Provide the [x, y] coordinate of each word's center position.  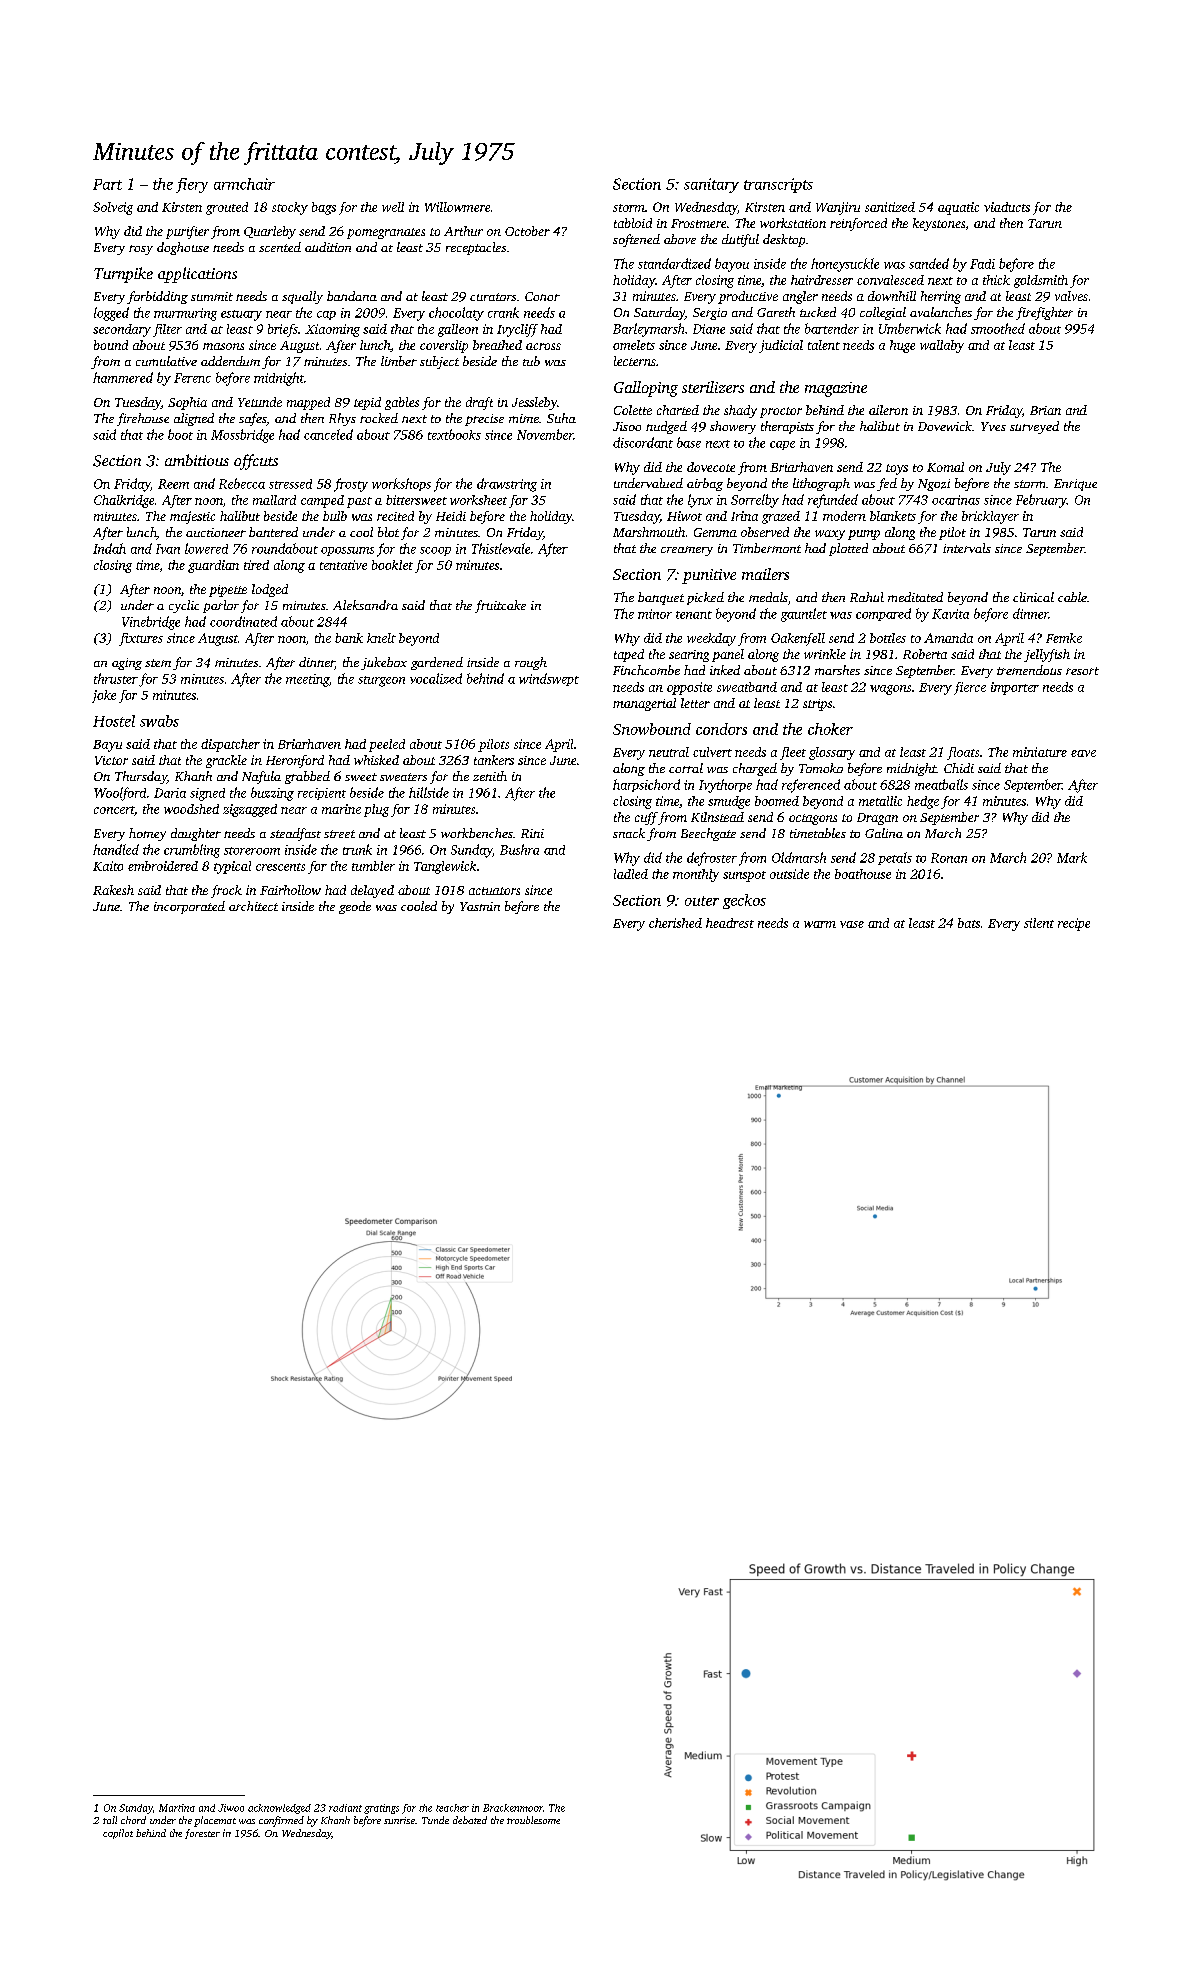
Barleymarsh [648, 330]
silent [1039, 923]
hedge [923, 802]
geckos [744, 901]
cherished [675, 923]
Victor [111, 760]
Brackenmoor [513, 1808]
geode [355, 907]
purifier [187, 232]
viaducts [1007, 207]
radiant [345, 1808]
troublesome [533, 1820]
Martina [177, 1808]
